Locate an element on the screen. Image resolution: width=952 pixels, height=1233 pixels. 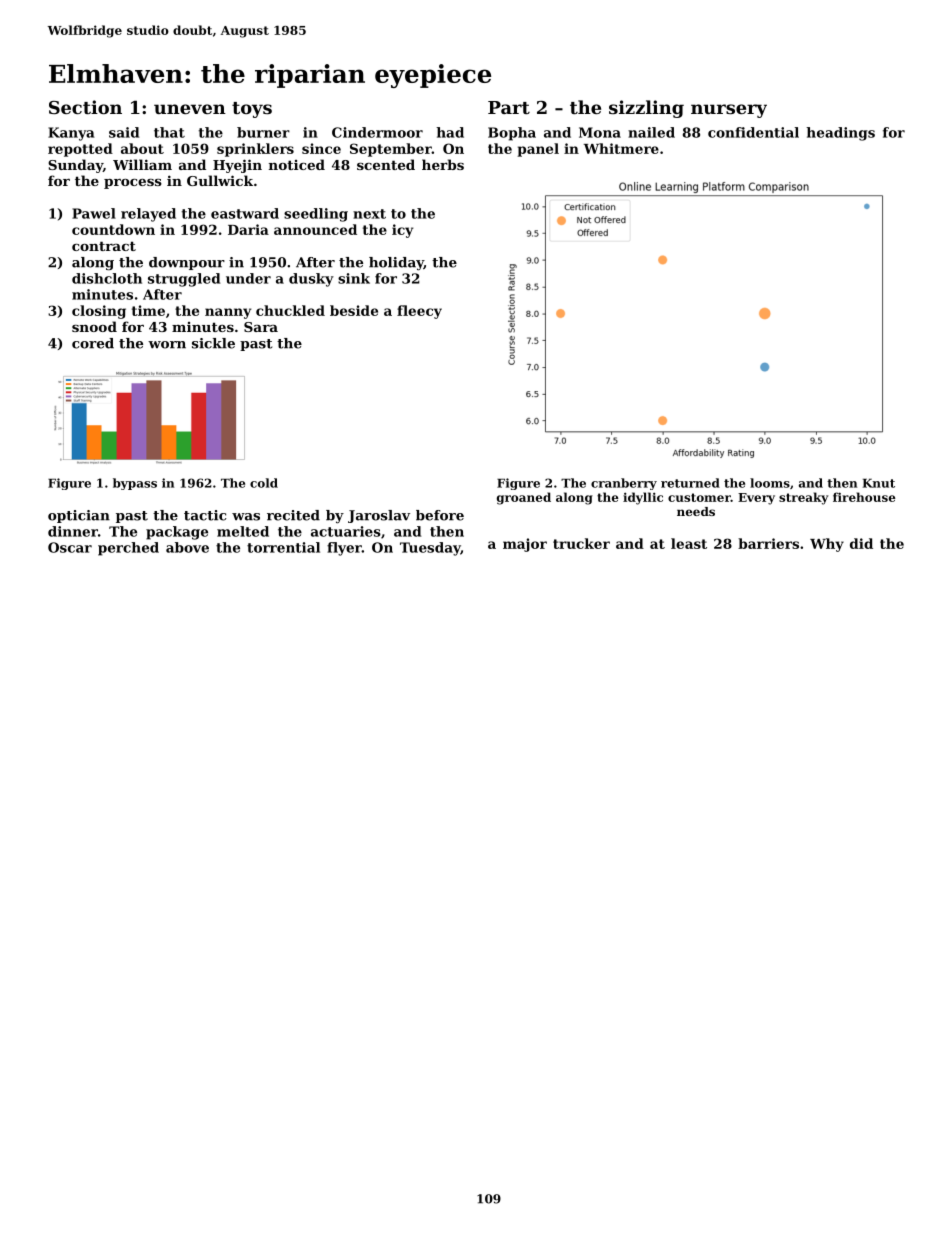
Cindermoor is located at coordinates (377, 132).
